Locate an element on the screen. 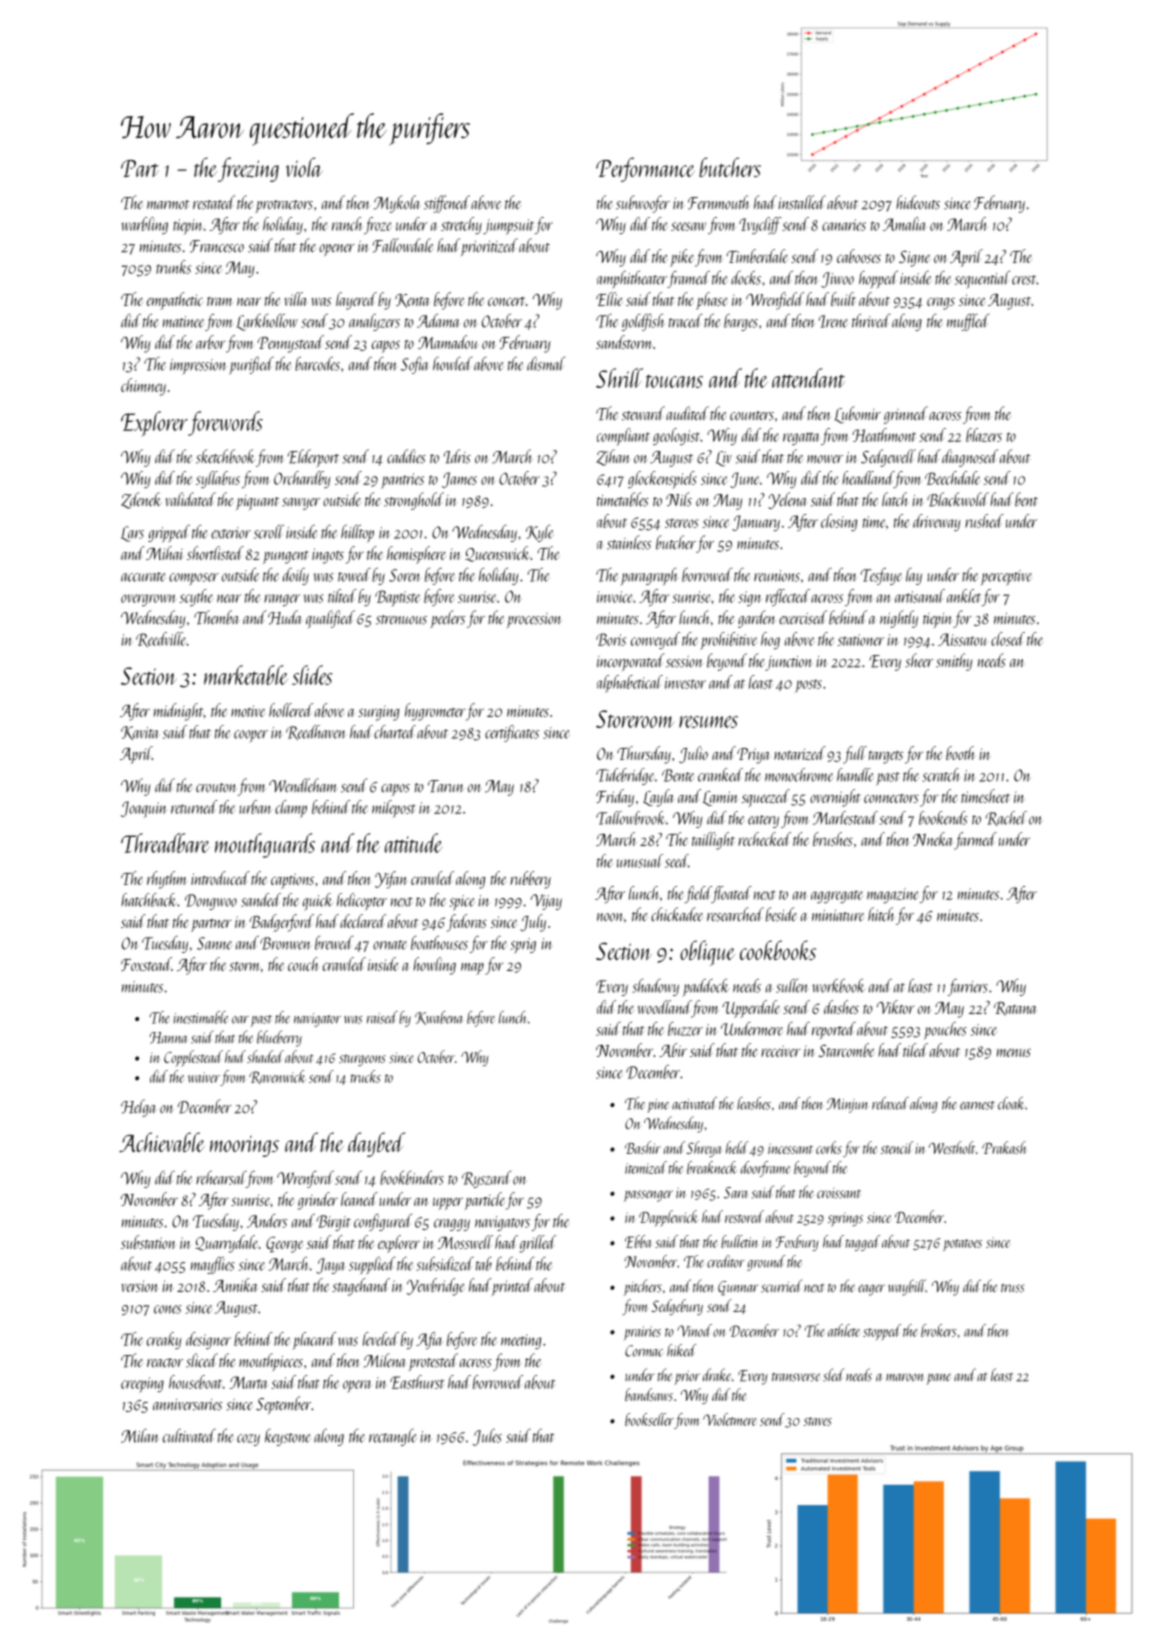 The image size is (1166, 1649). Performance is located at coordinates (645, 169).
